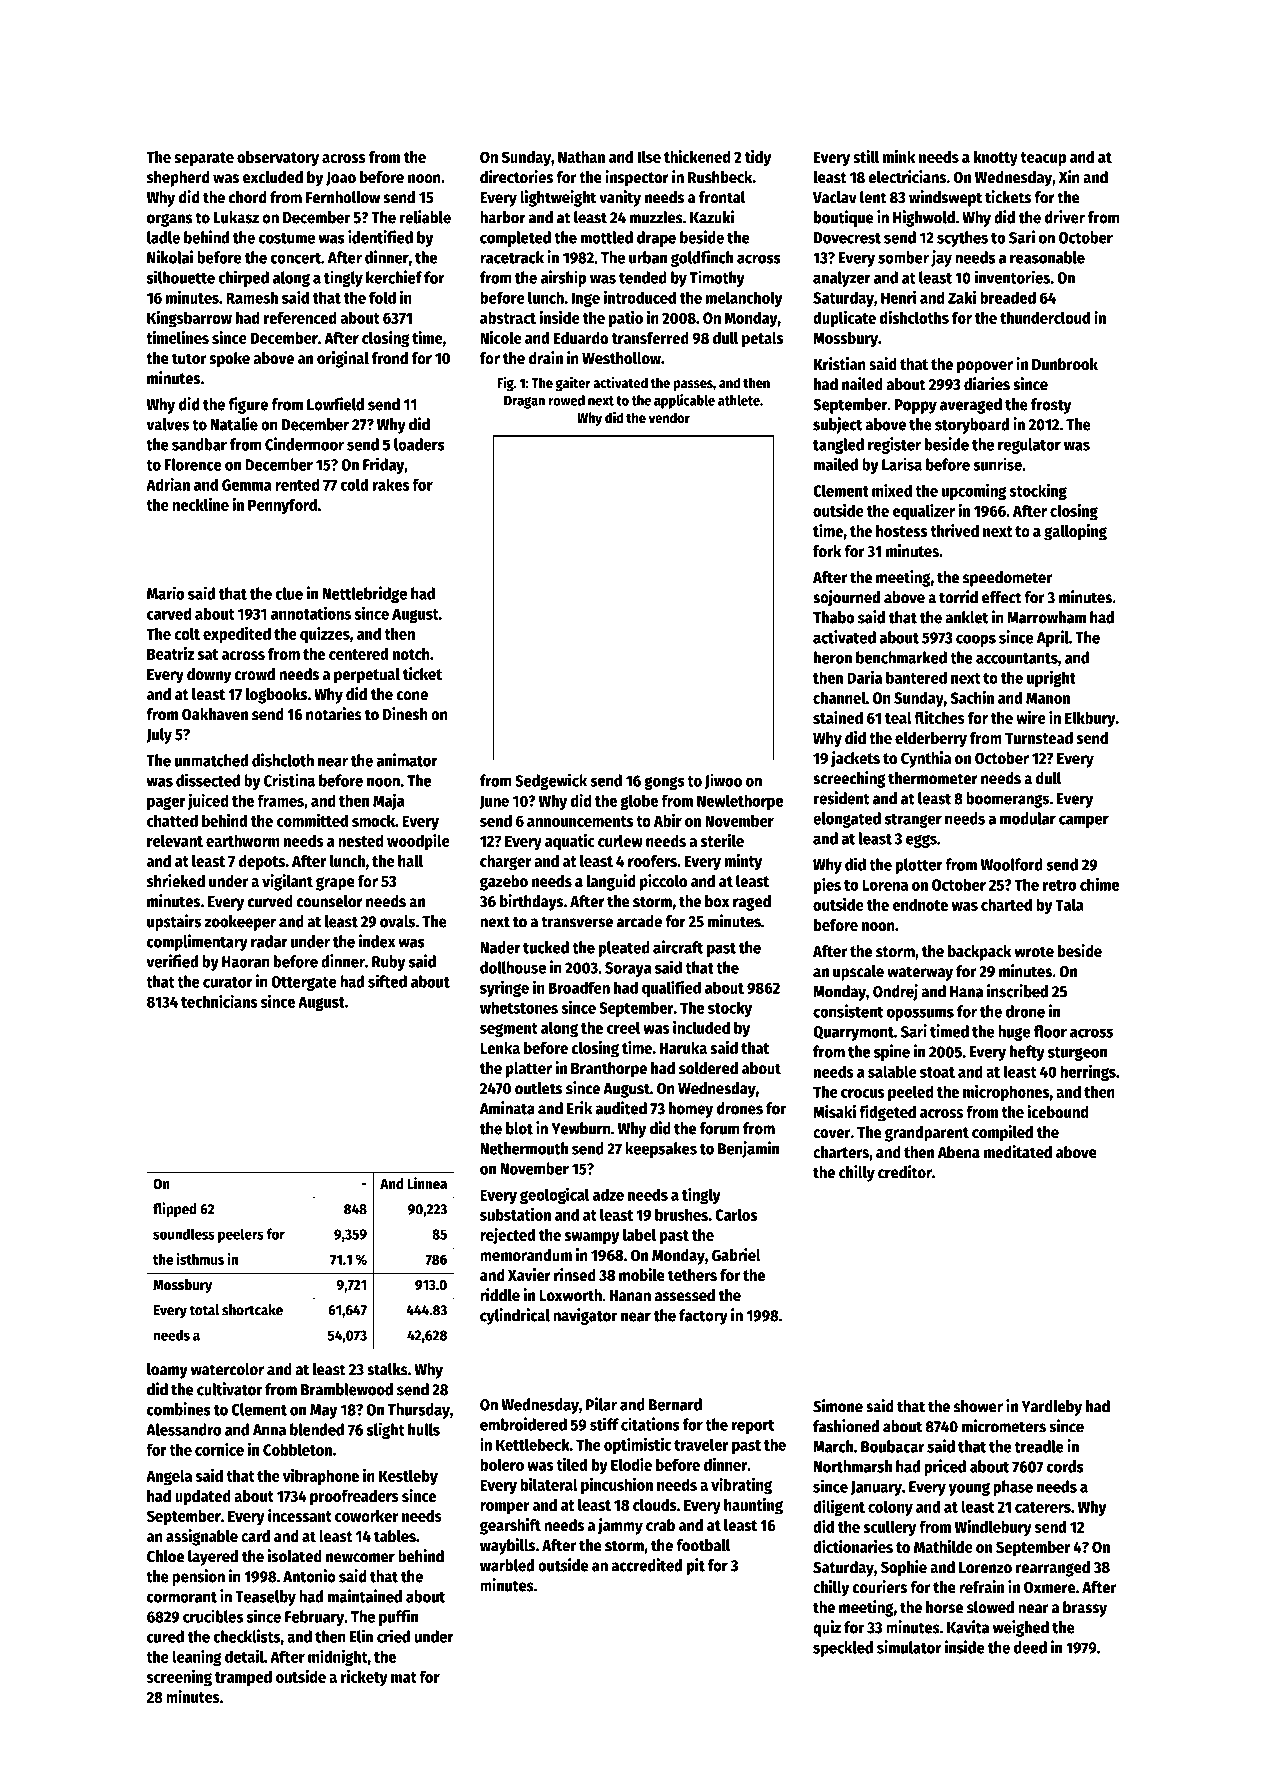 Image resolution: width=1267 pixels, height=1791 pixels. I want to click on torrid, so click(958, 597).
